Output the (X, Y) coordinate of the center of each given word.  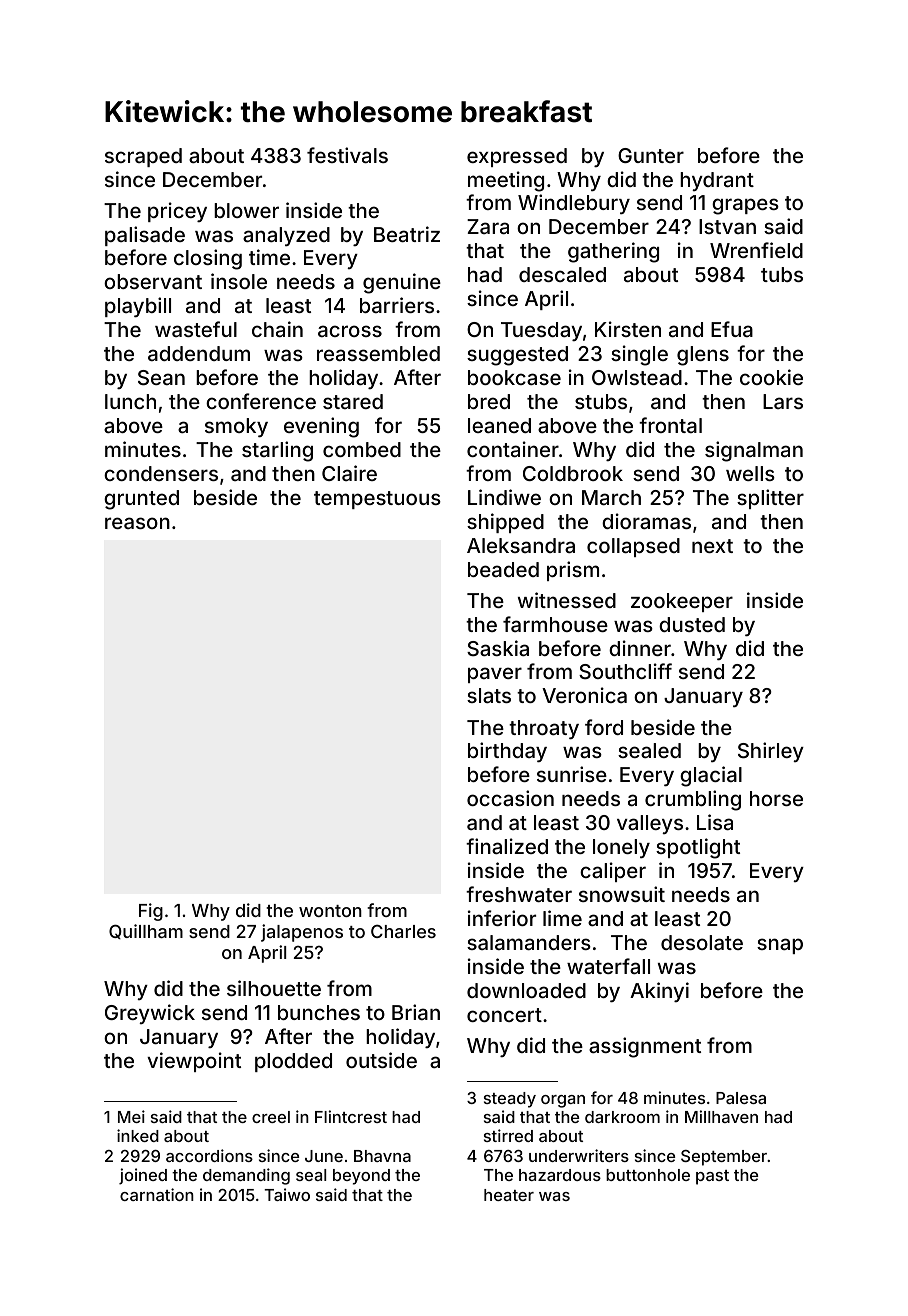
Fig (151, 912)
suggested (517, 356)
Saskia (498, 648)
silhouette (274, 988)
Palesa (741, 1098)
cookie (771, 377)
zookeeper (682, 602)
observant (153, 281)
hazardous (560, 1175)
